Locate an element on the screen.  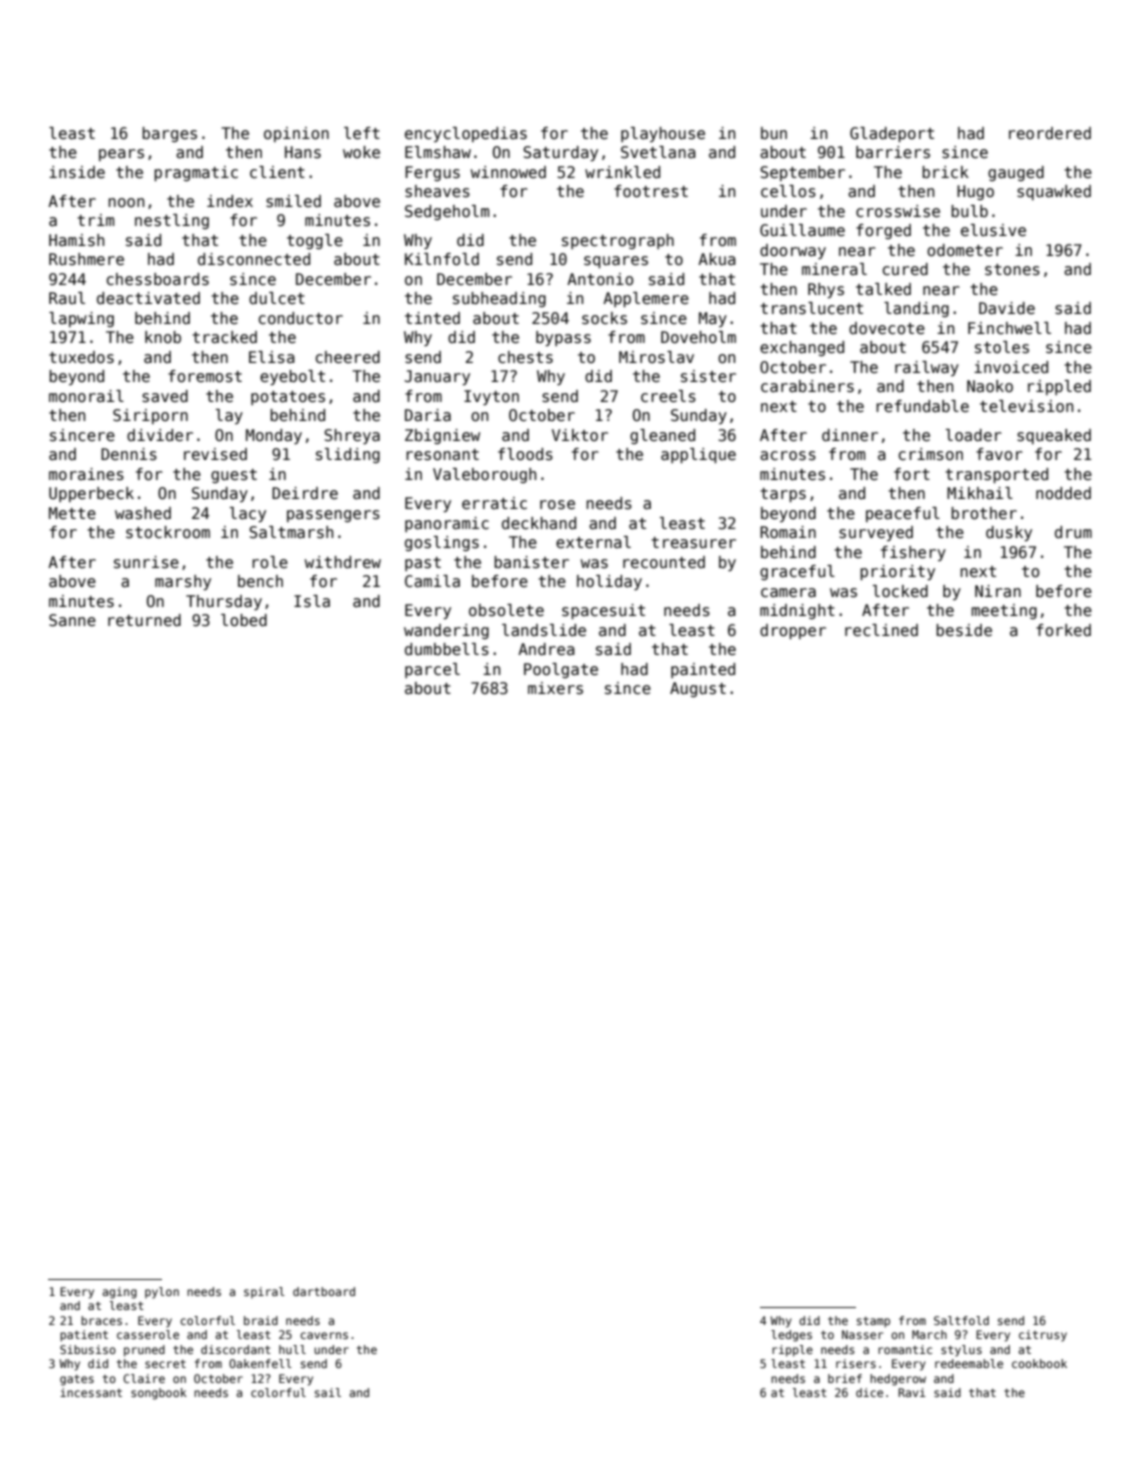
Fergus is located at coordinates (432, 173).
